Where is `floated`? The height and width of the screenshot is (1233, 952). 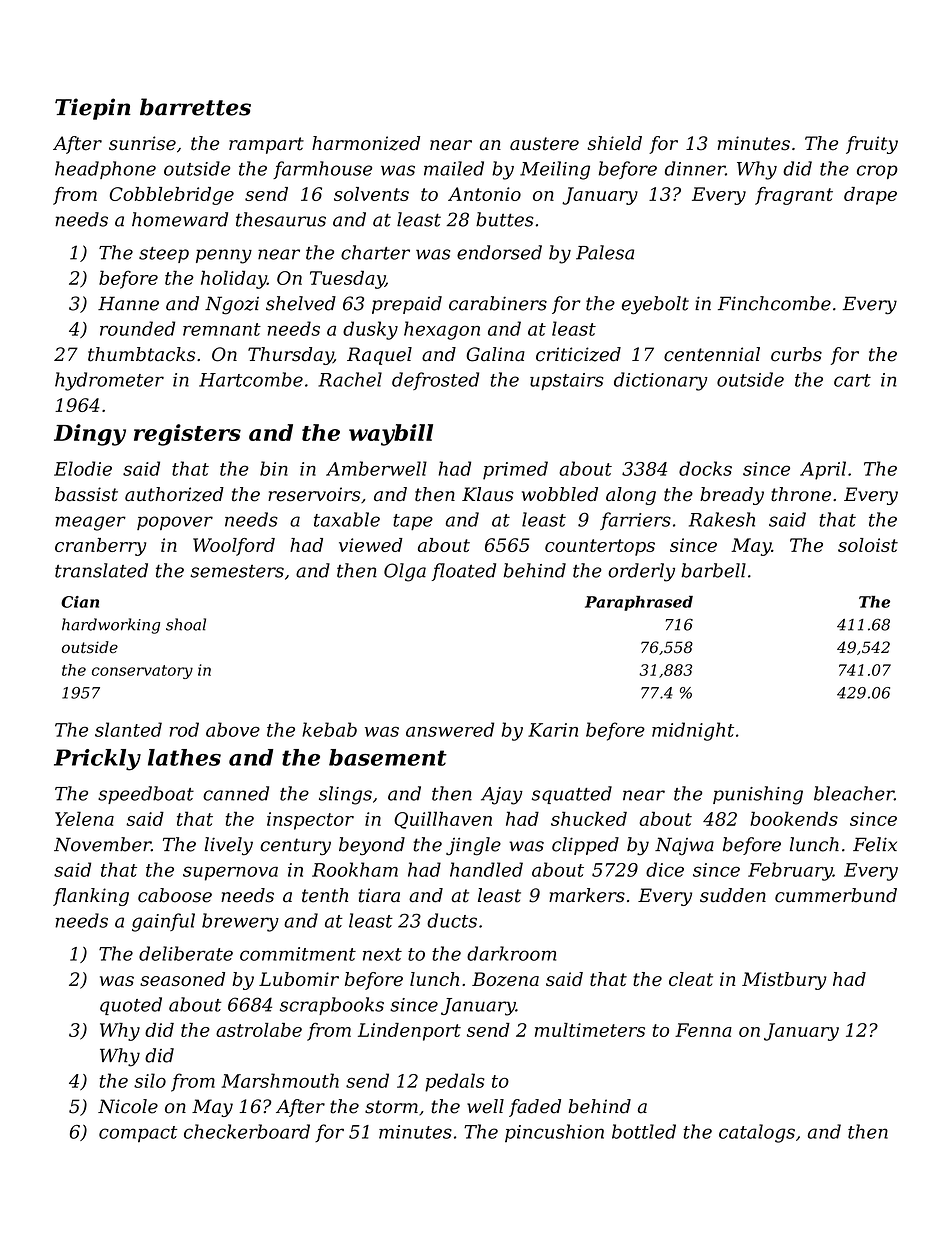
floated is located at coordinates (464, 572).
